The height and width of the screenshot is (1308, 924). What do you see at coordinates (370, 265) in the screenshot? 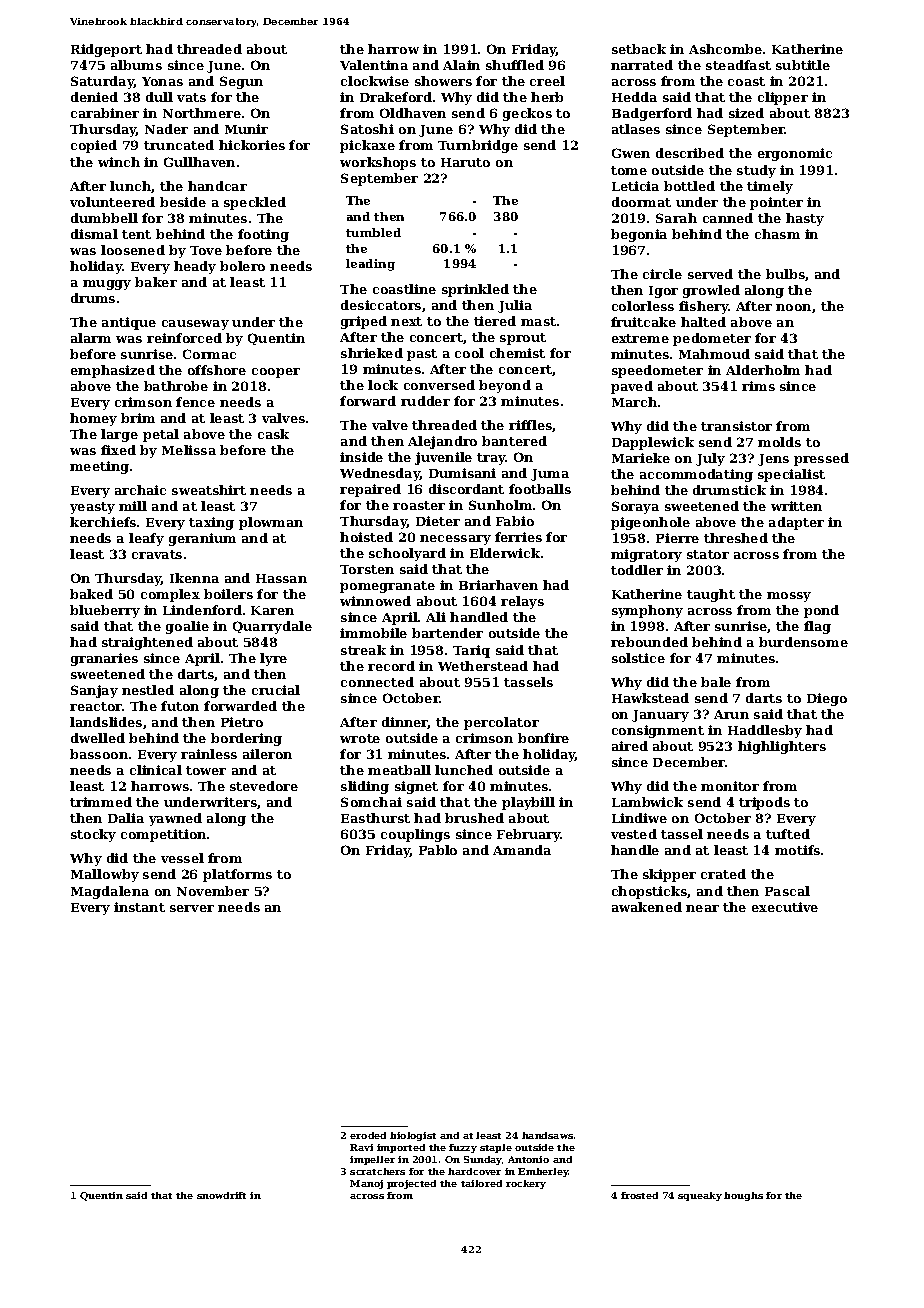
I see `leading` at bounding box center [370, 265].
